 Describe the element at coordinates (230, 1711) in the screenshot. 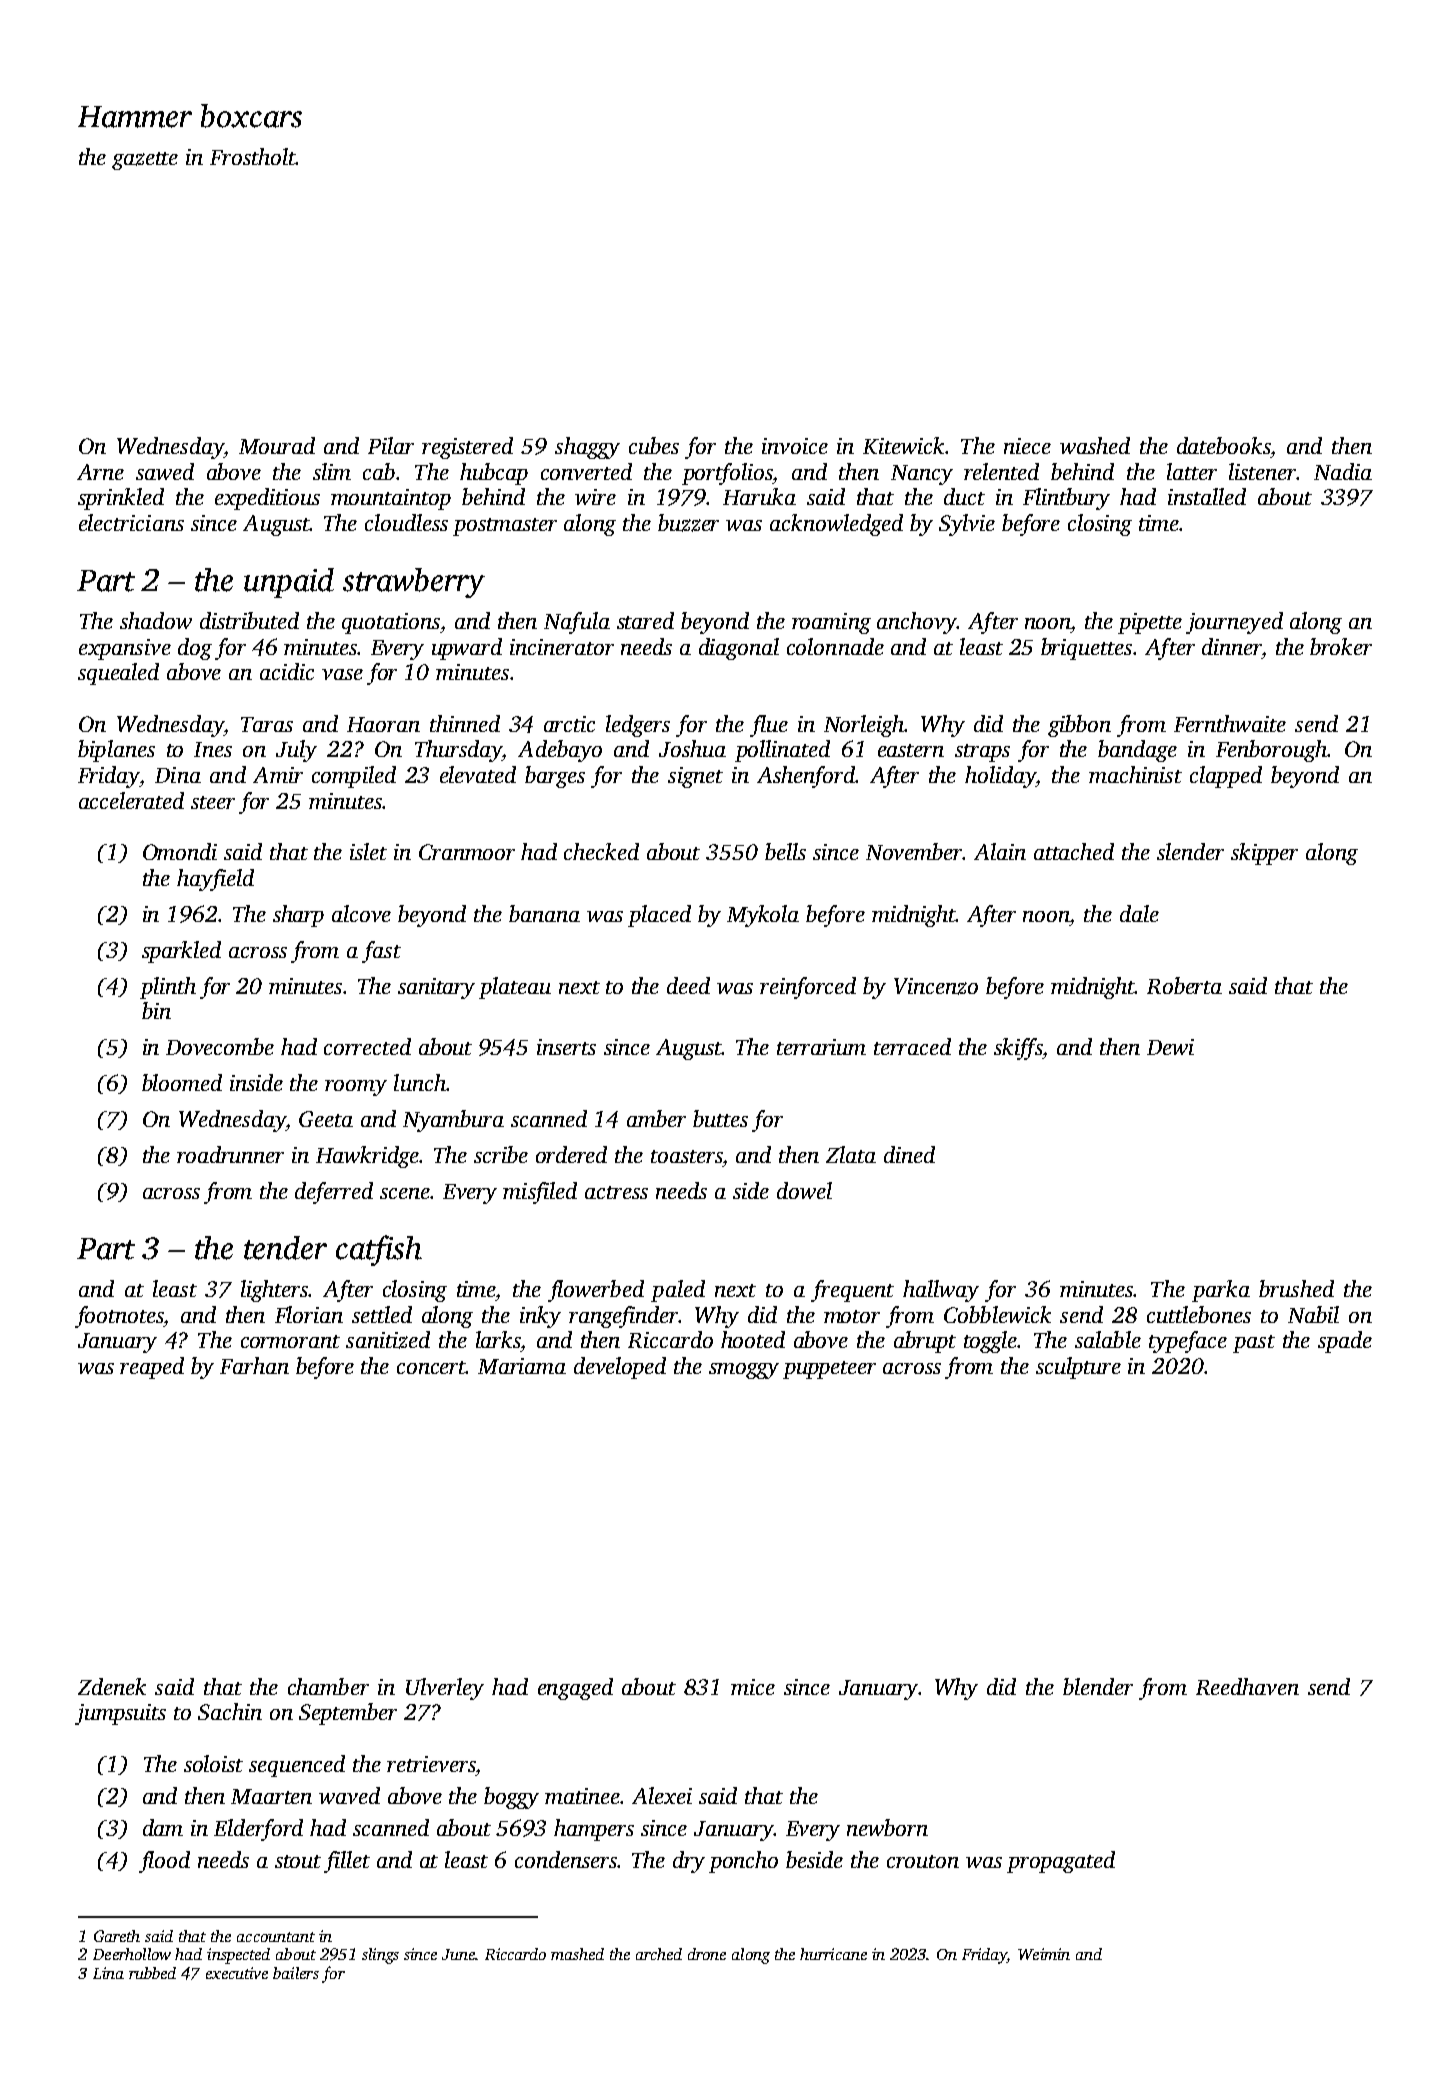

I see `Sachin` at that location.
